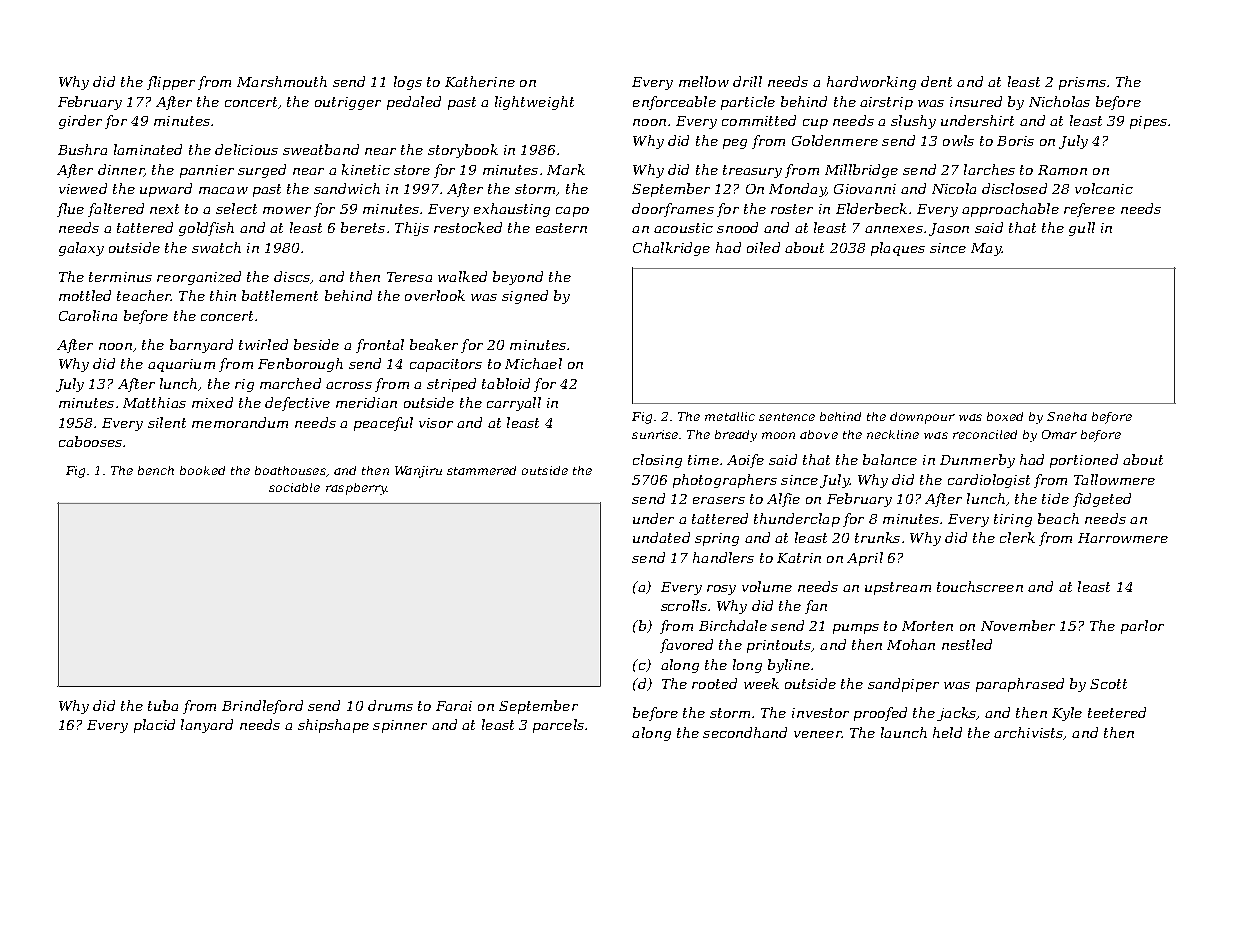  What do you see at coordinates (223, 295) in the image?
I see `thin` at bounding box center [223, 295].
